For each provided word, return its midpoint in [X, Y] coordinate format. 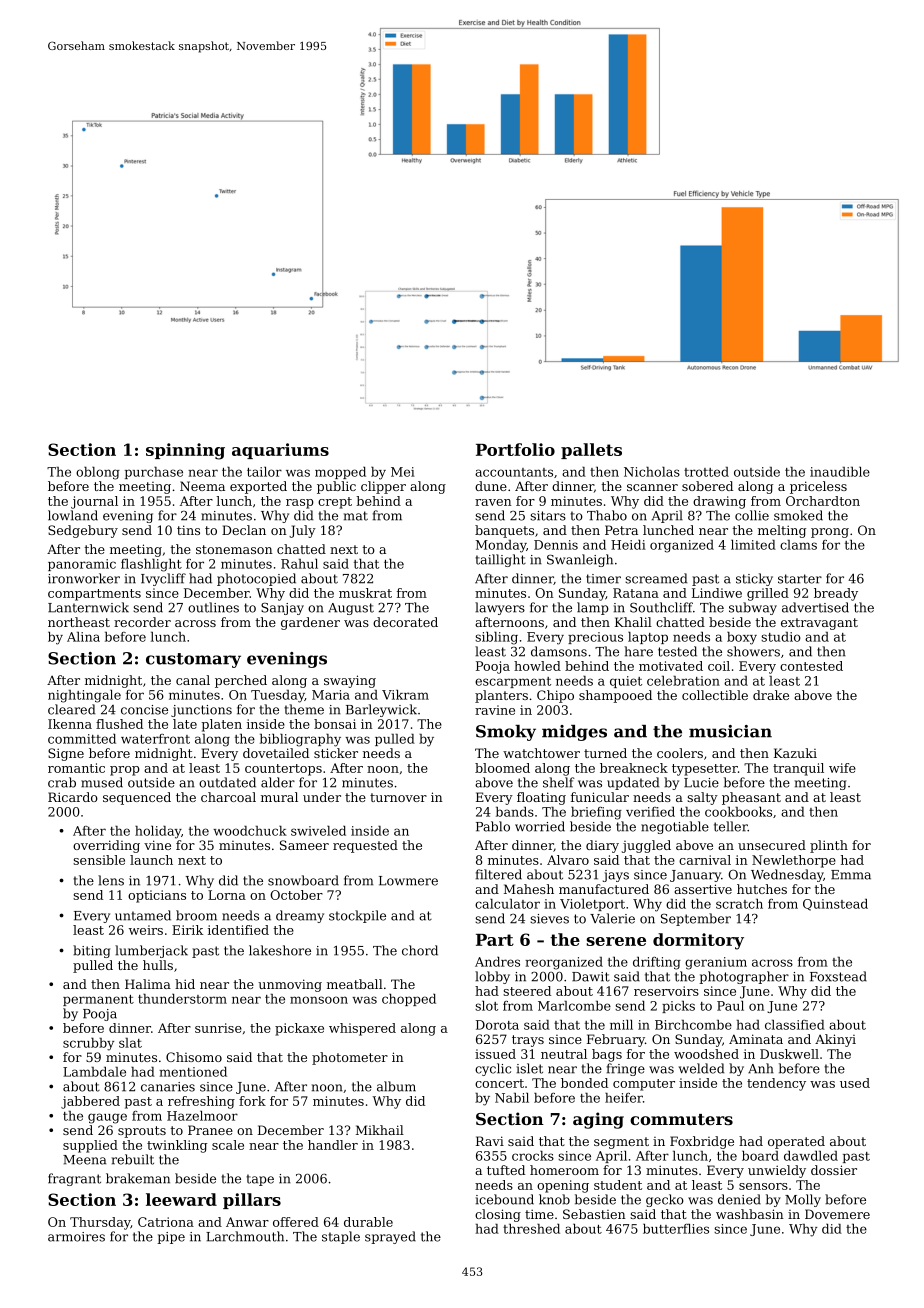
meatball [355, 984]
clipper [383, 487]
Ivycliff [163, 579]
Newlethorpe [794, 861]
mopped [340, 473]
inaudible [840, 472]
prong [830, 533]
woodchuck [250, 831]
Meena [84, 1160]
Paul [730, 1006]
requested [365, 846]
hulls [158, 965]
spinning [185, 451]
